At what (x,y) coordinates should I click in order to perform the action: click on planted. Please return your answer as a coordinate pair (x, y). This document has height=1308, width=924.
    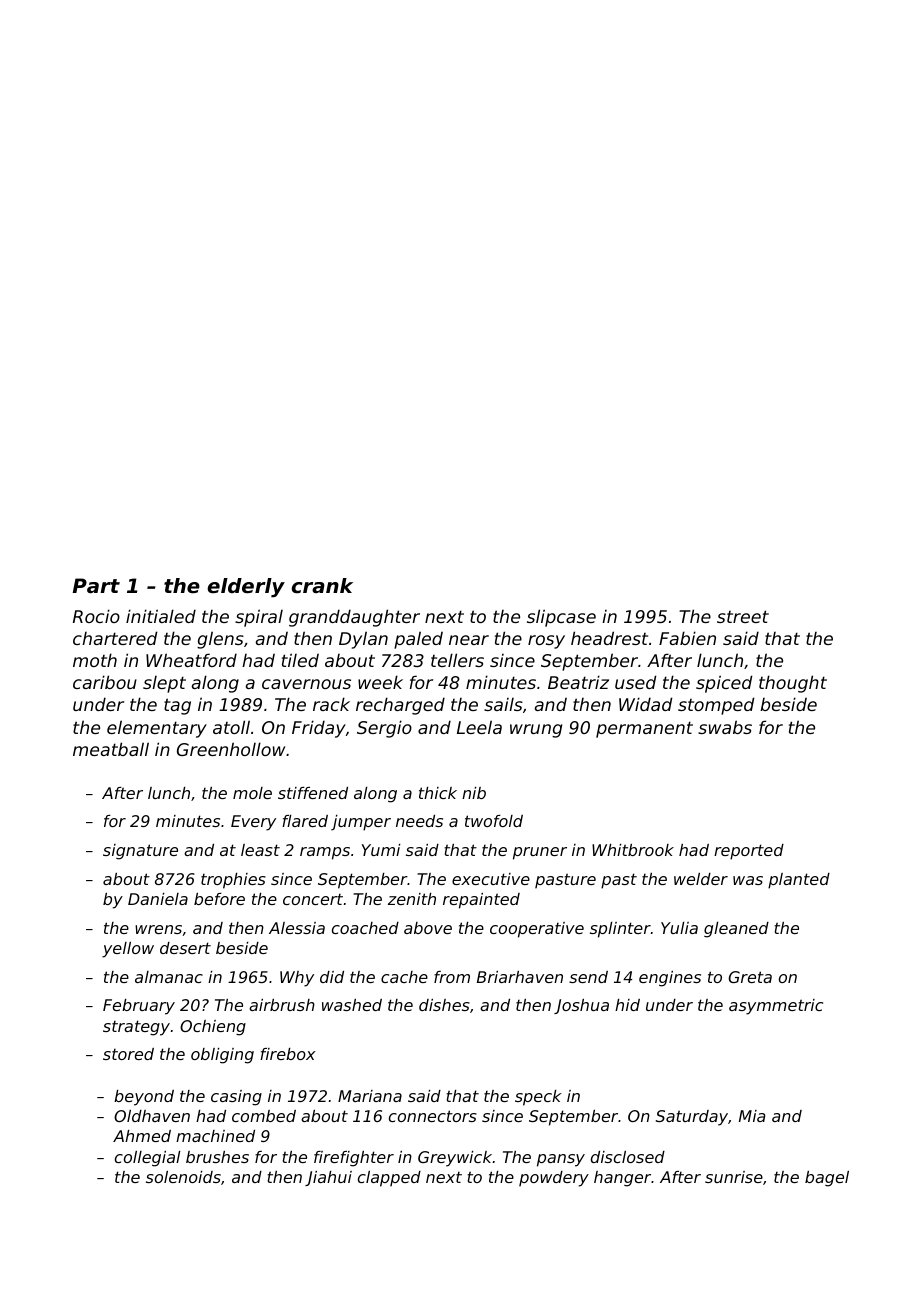
    Looking at the image, I should click on (799, 881).
